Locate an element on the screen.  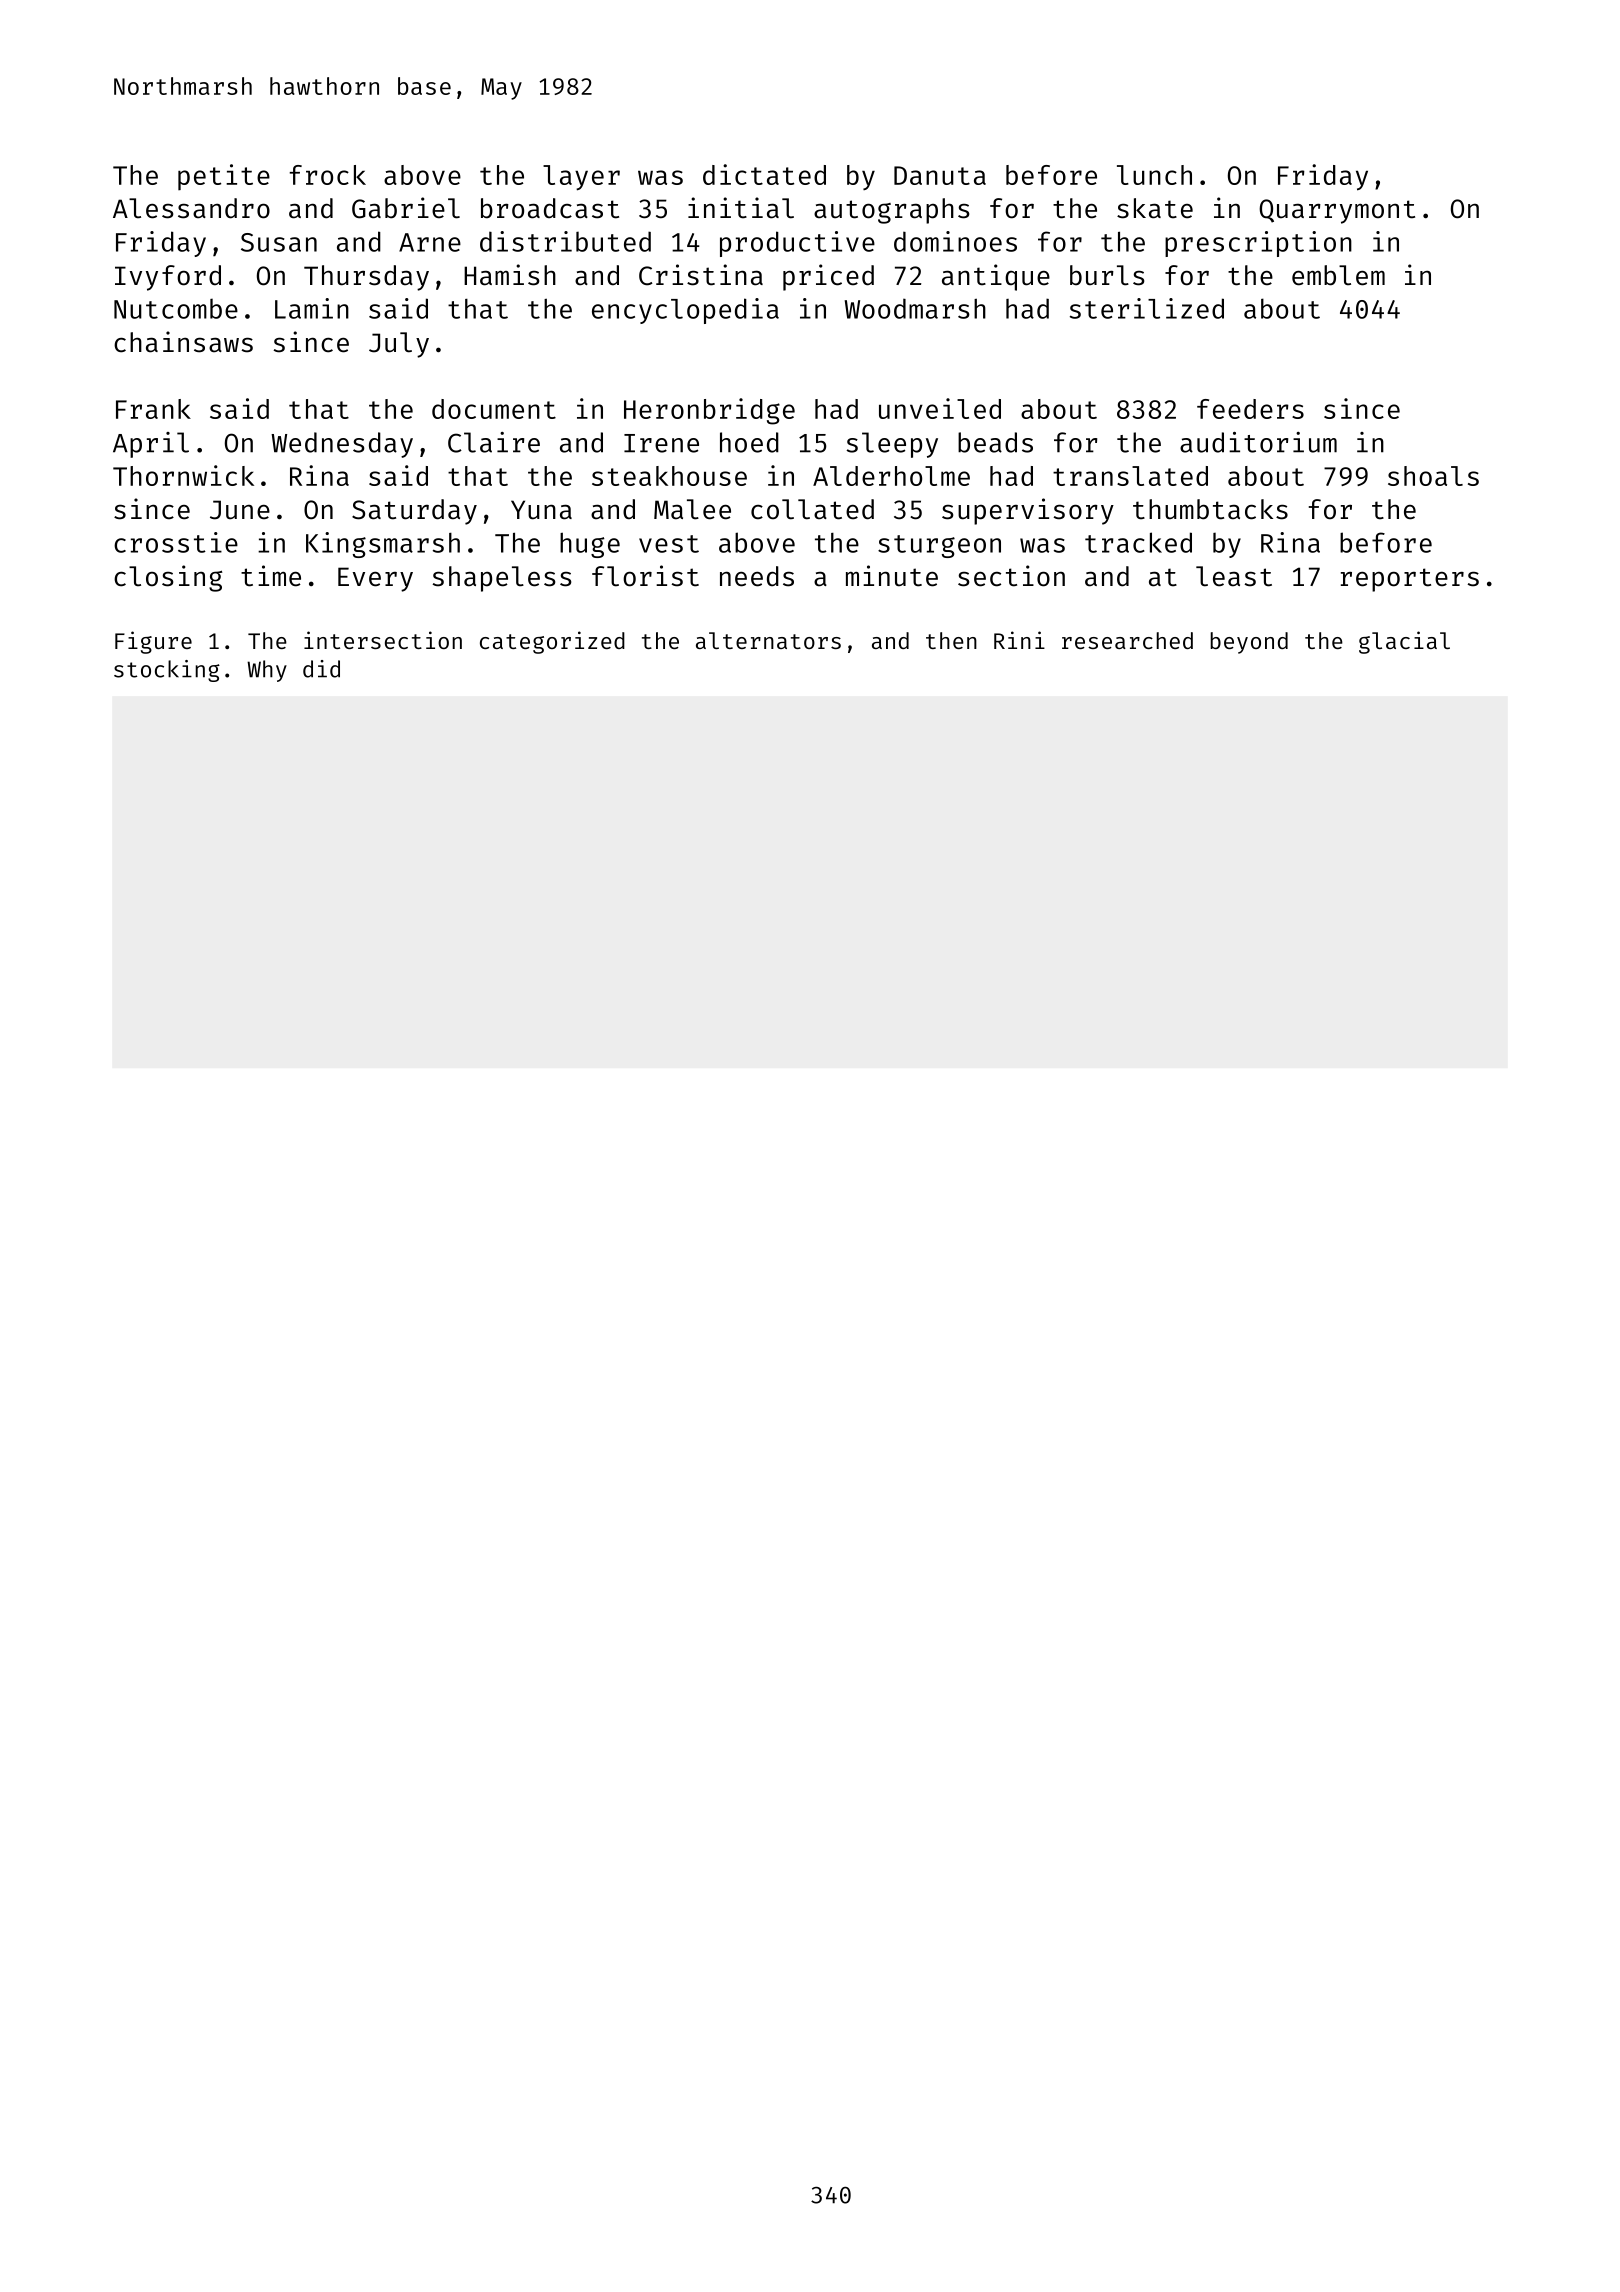
dictated is located at coordinates (764, 174).
